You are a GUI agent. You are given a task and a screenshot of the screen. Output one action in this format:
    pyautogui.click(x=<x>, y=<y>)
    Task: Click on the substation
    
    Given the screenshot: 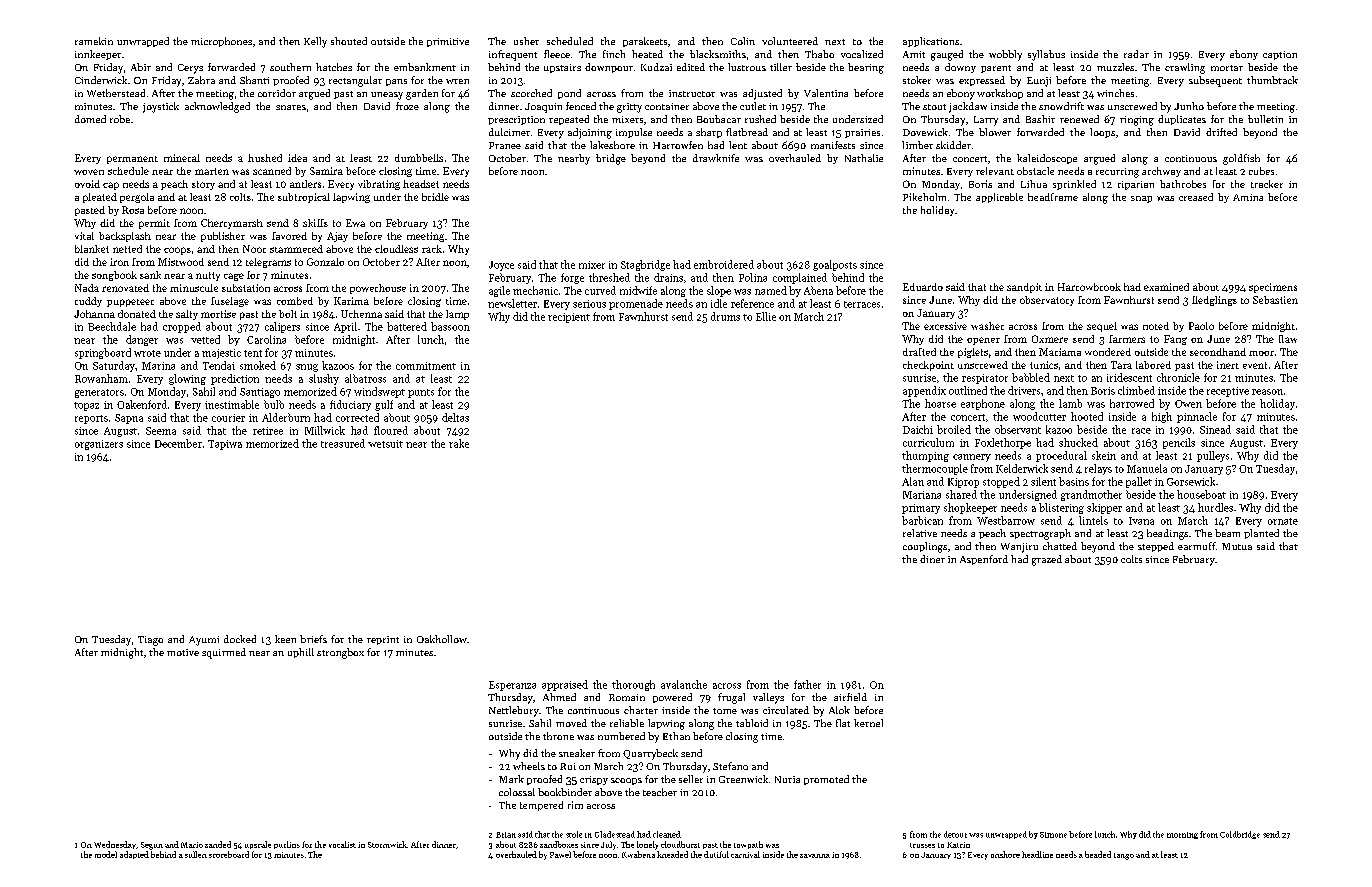 What is the action you would take?
    pyautogui.click(x=246, y=288)
